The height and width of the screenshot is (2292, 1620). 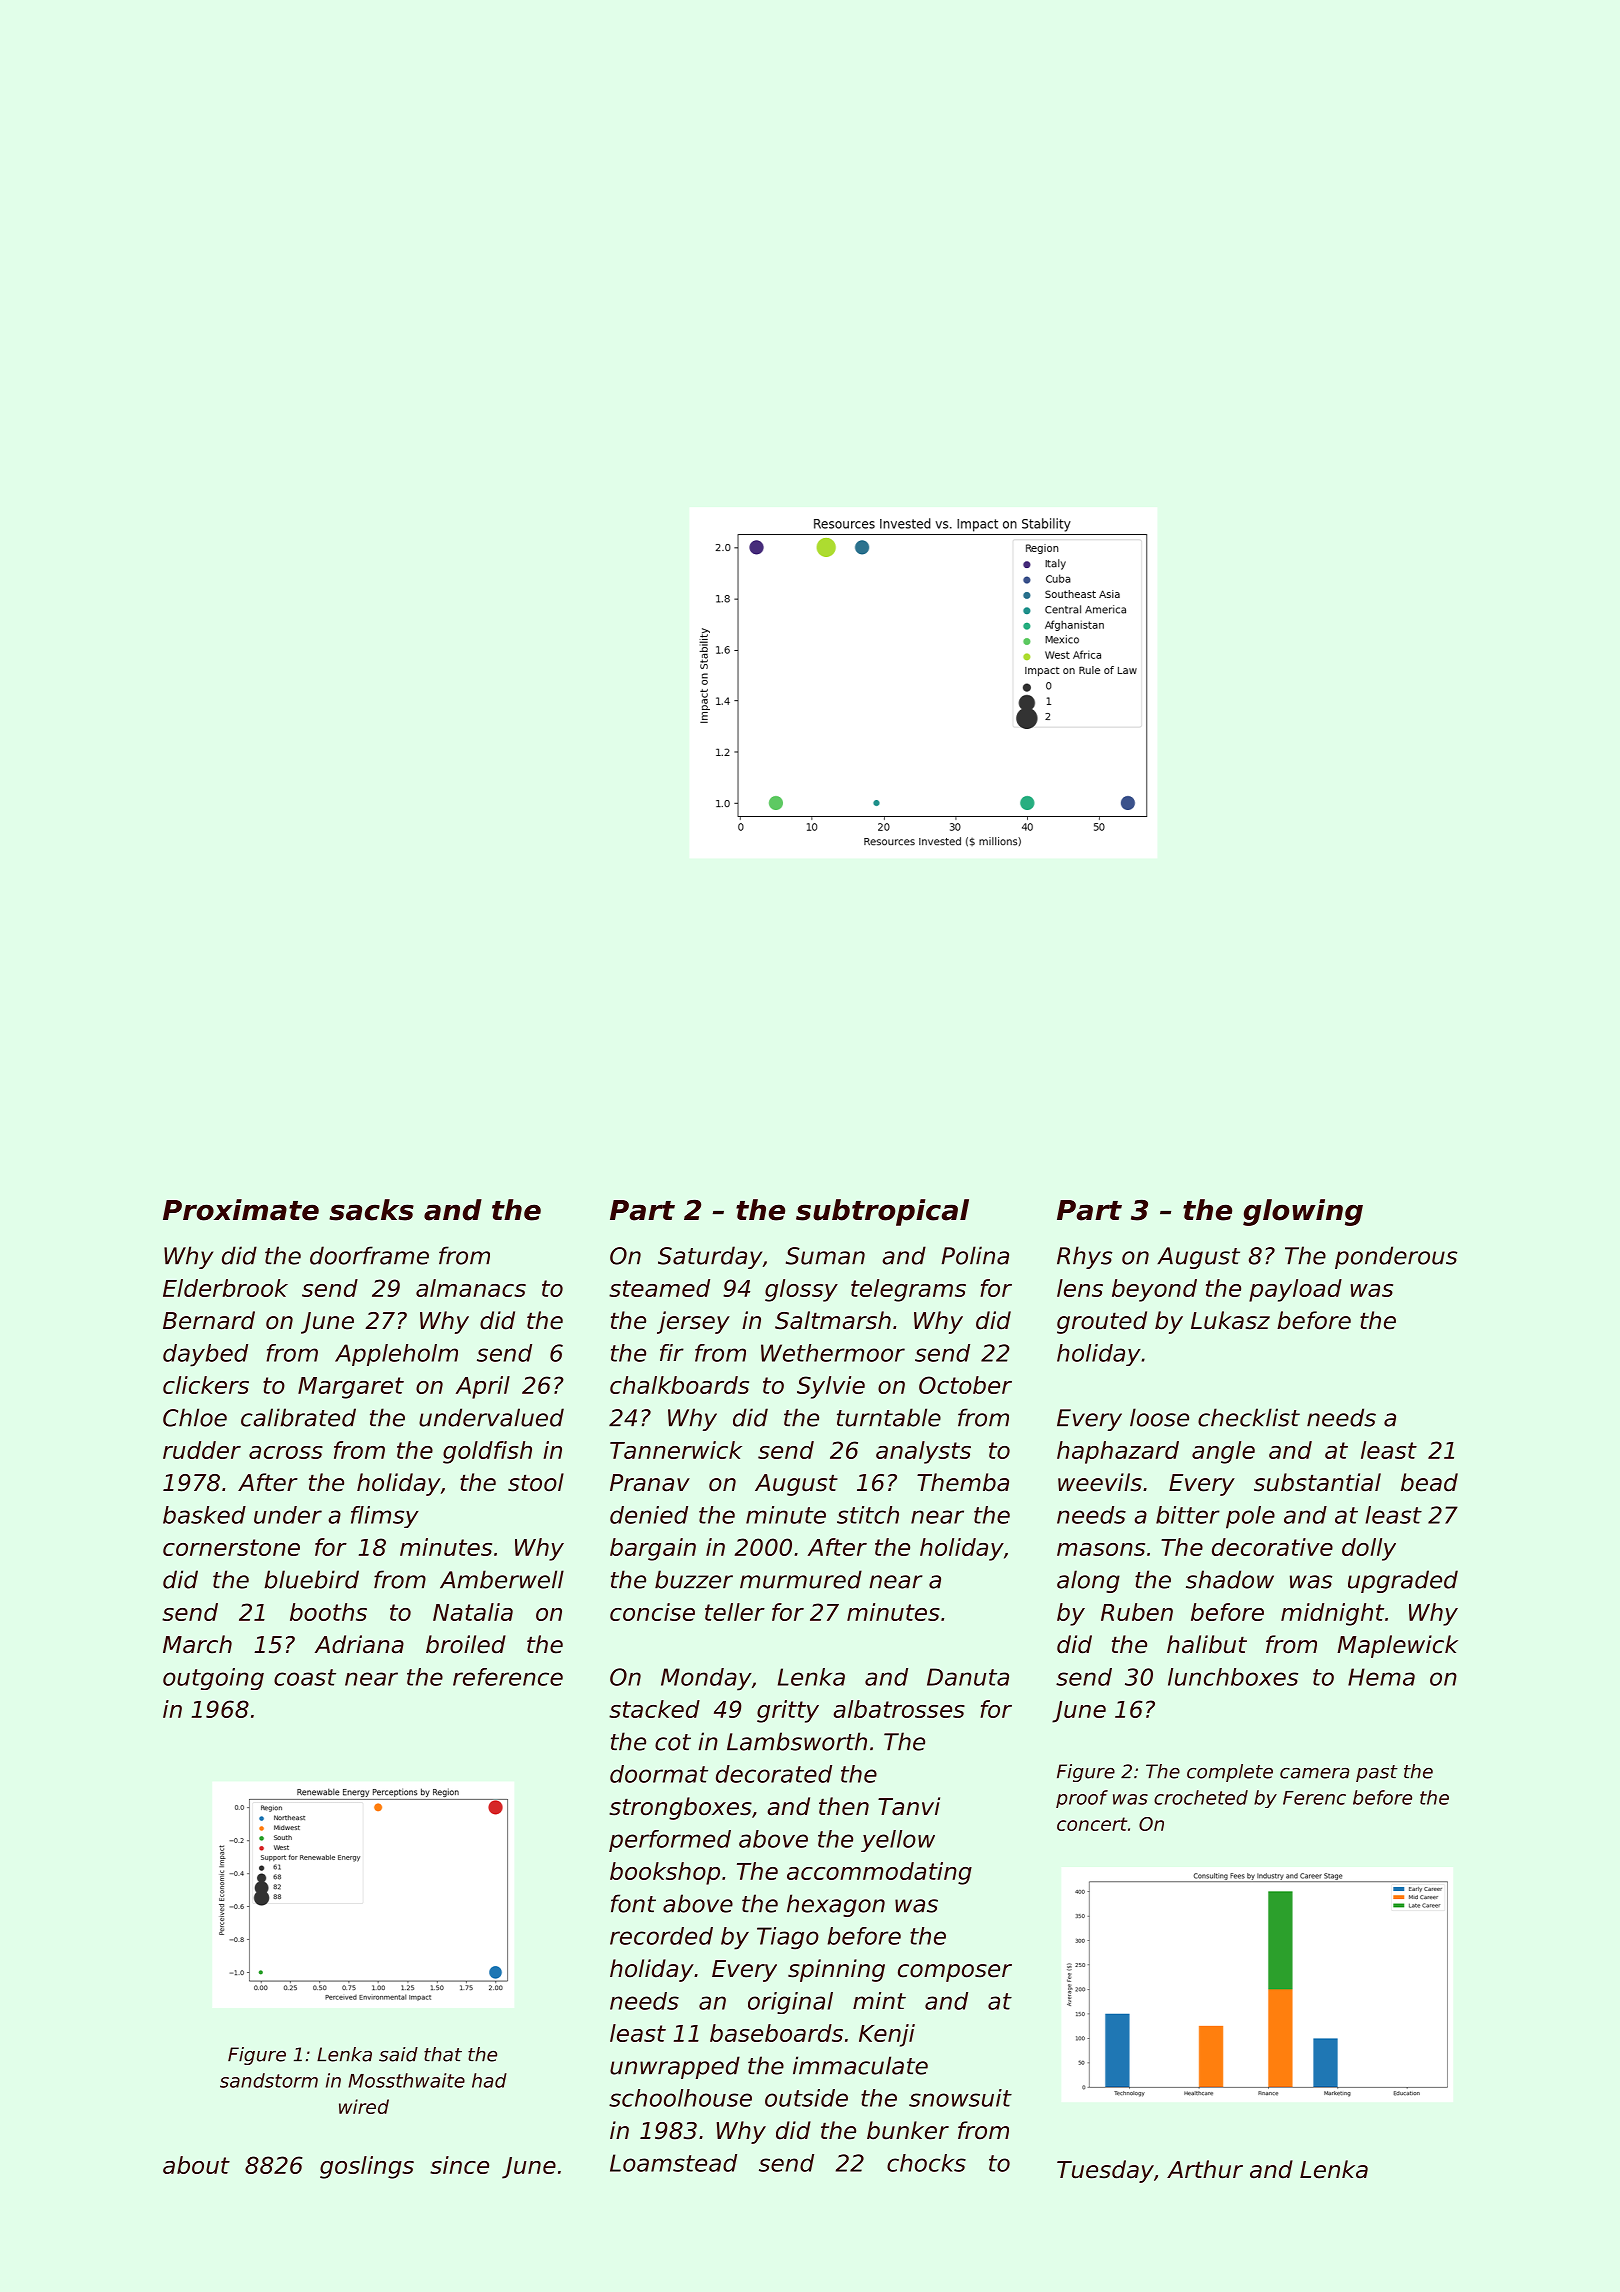 What do you see at coordinates (231, 1547) in the screenshot?
I see `cornerstone` at bounding box center [231, 1547].
